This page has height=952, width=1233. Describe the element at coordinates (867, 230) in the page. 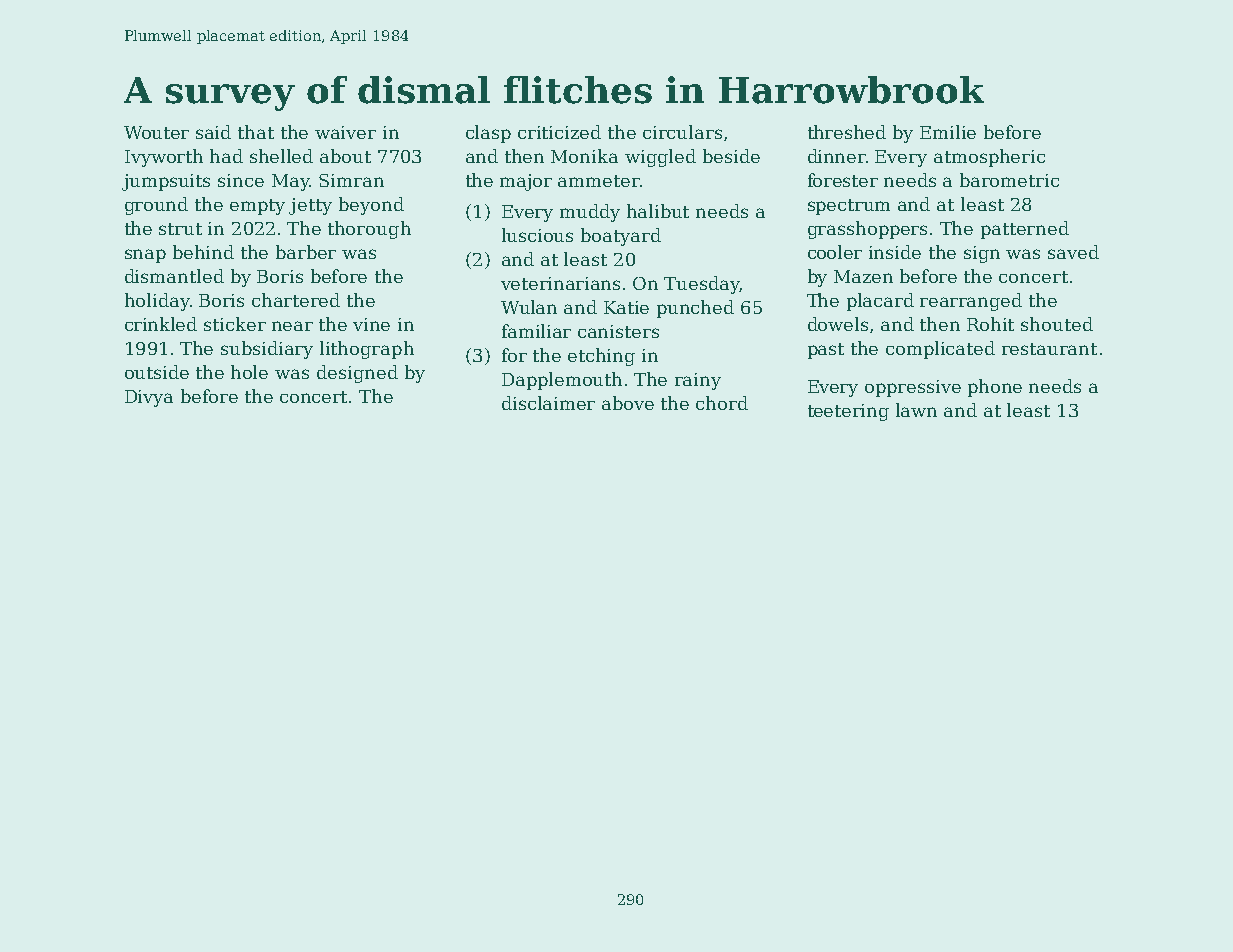

I see `grasshoppers` at that location.
